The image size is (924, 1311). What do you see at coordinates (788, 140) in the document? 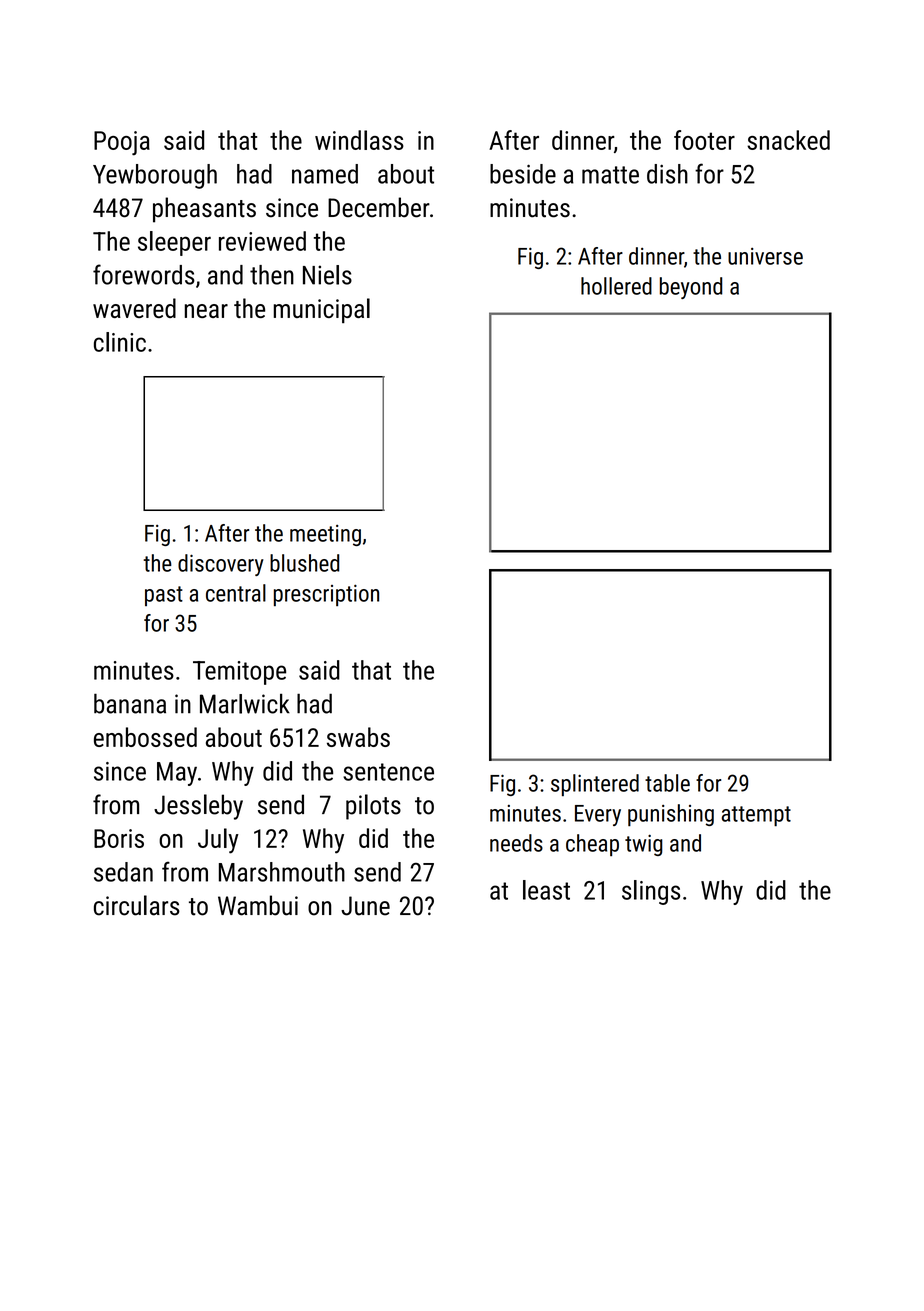
I see `snacked` at bounding box center [788, 140].
